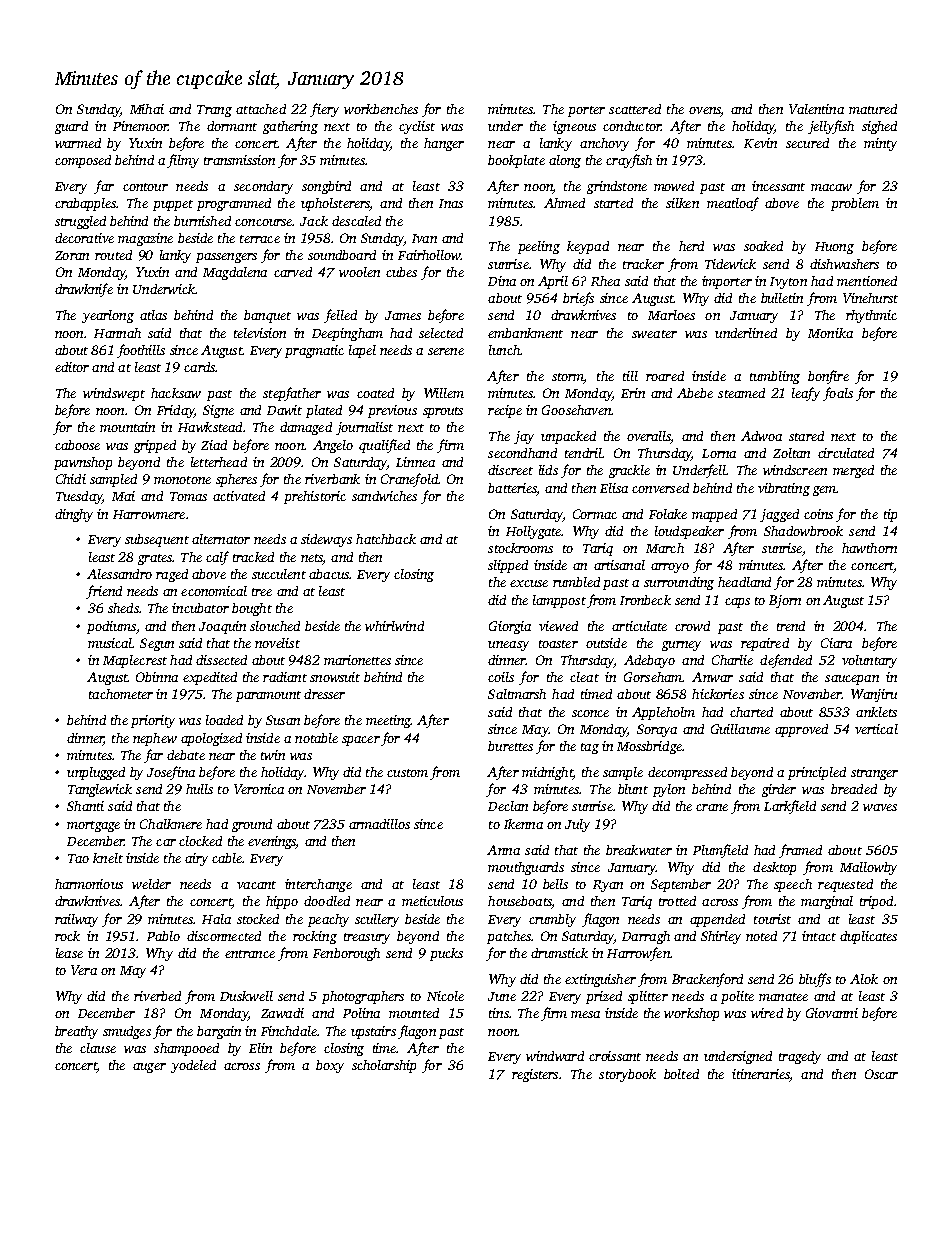  I want to click on coils, so click(501, 677).
